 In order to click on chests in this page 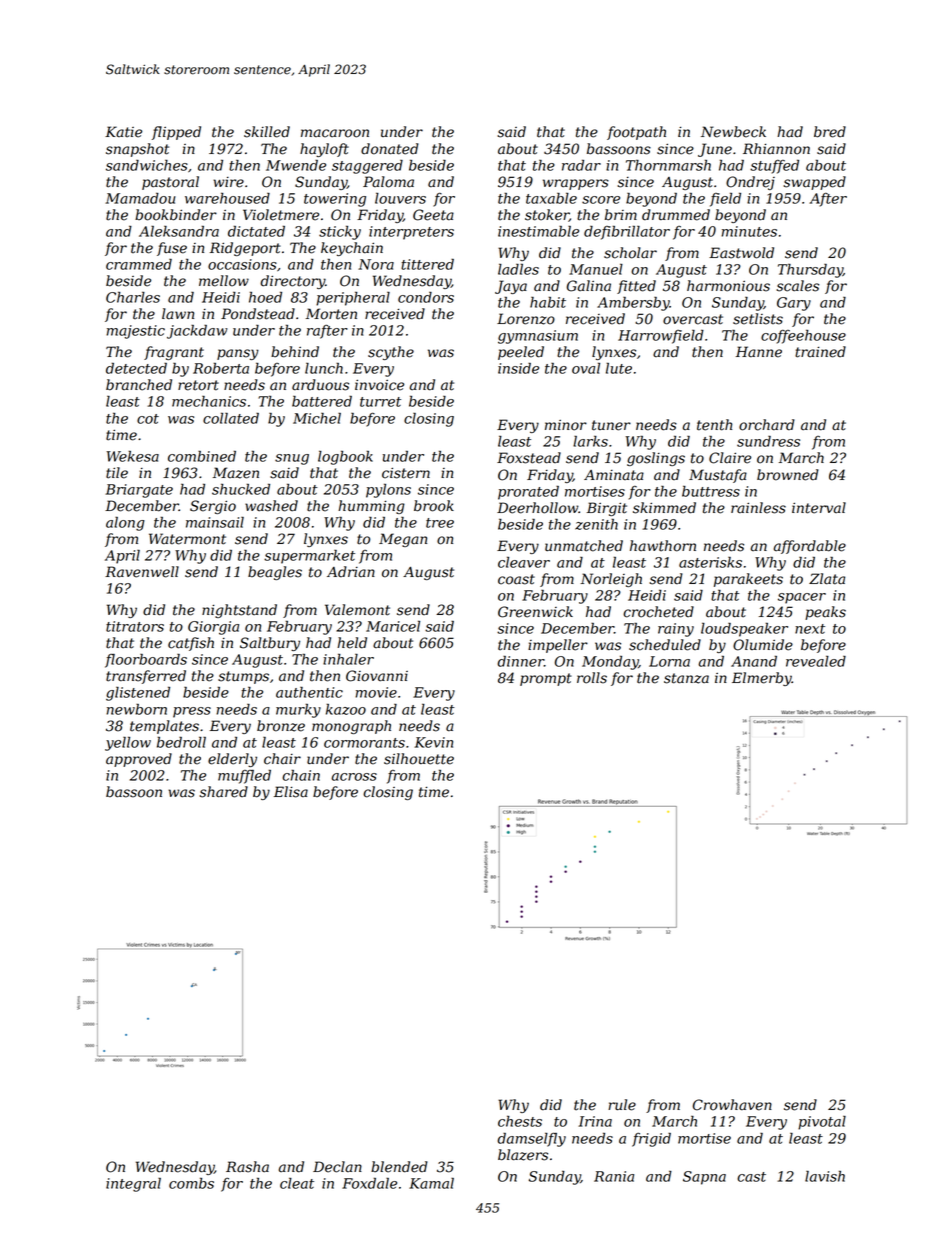, I will do `click(520, 1121)`.
